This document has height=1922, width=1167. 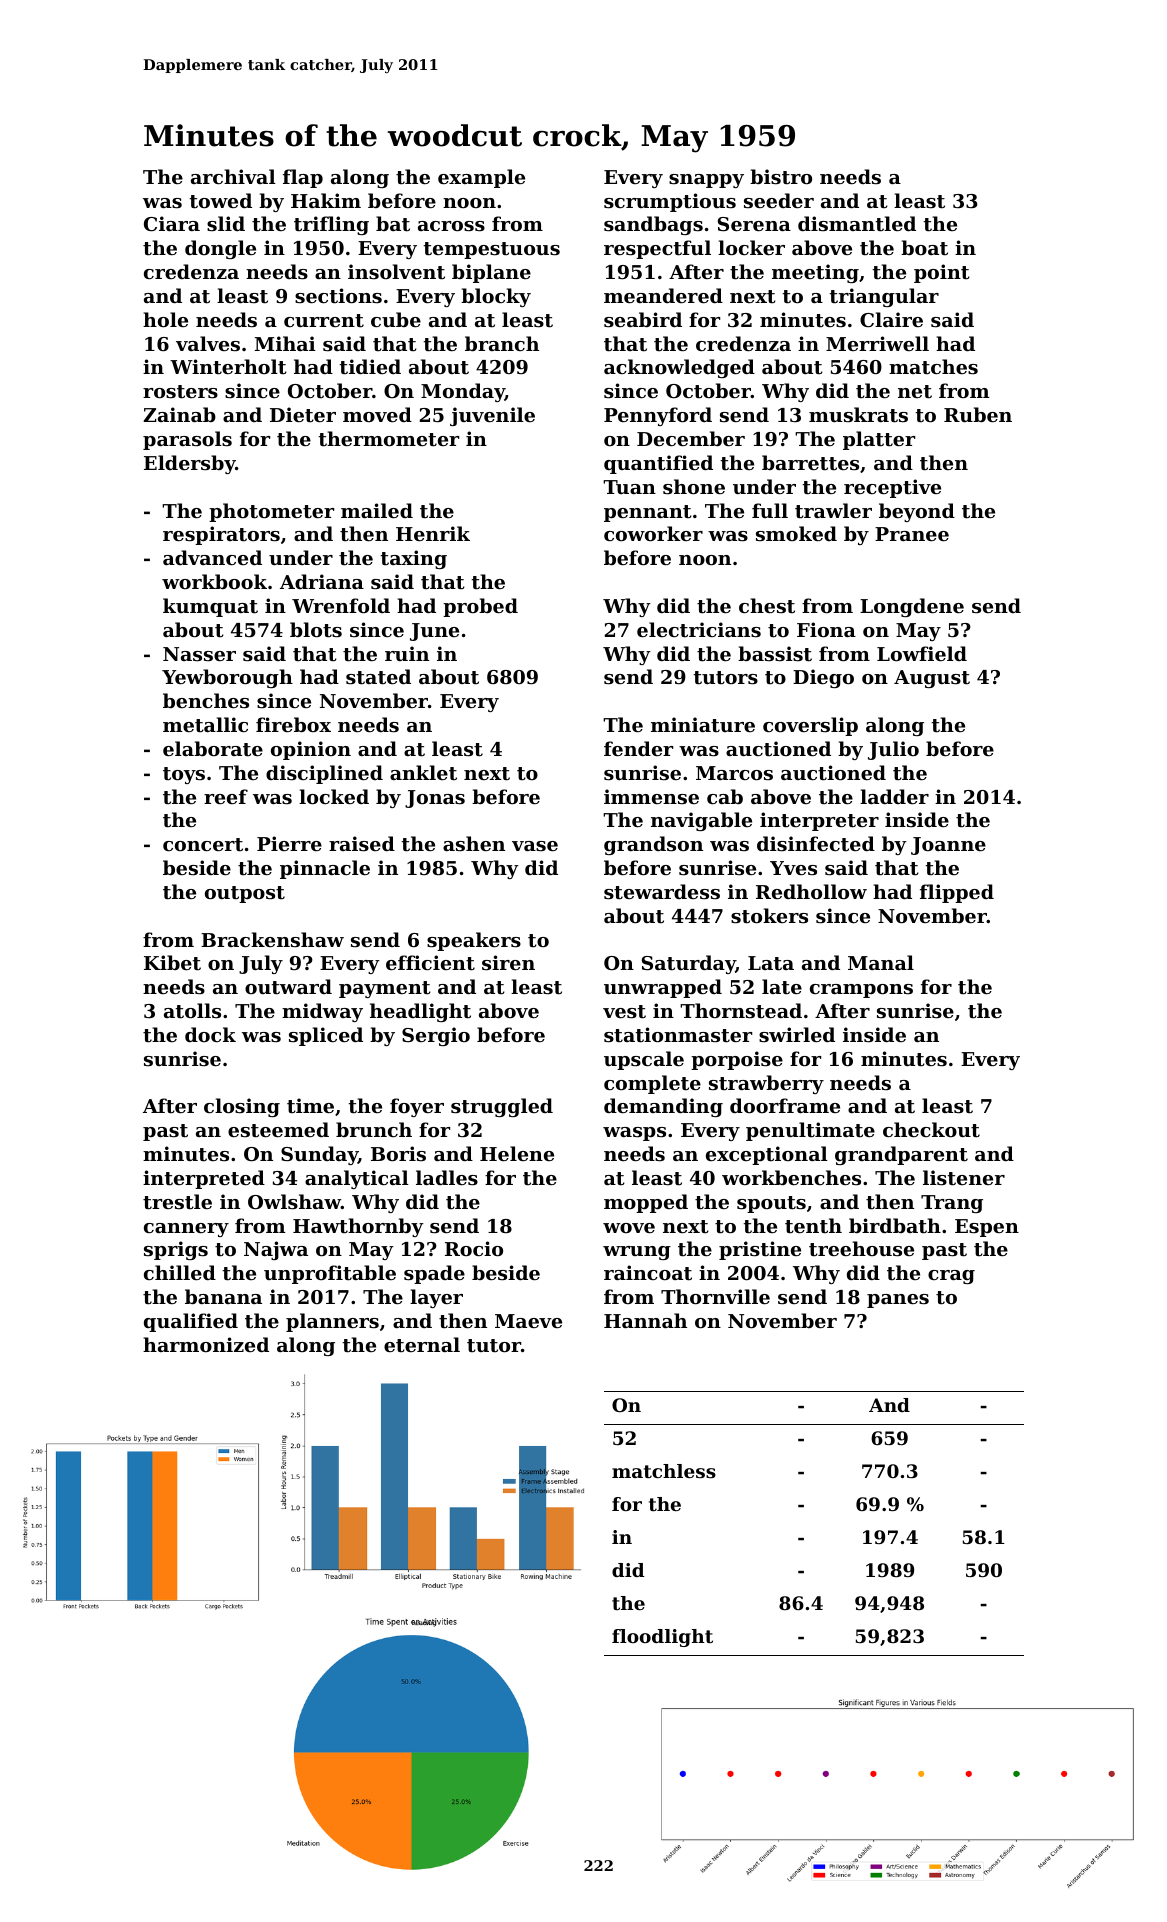 I want to click on Hakim, so click(x=326, y=200).
